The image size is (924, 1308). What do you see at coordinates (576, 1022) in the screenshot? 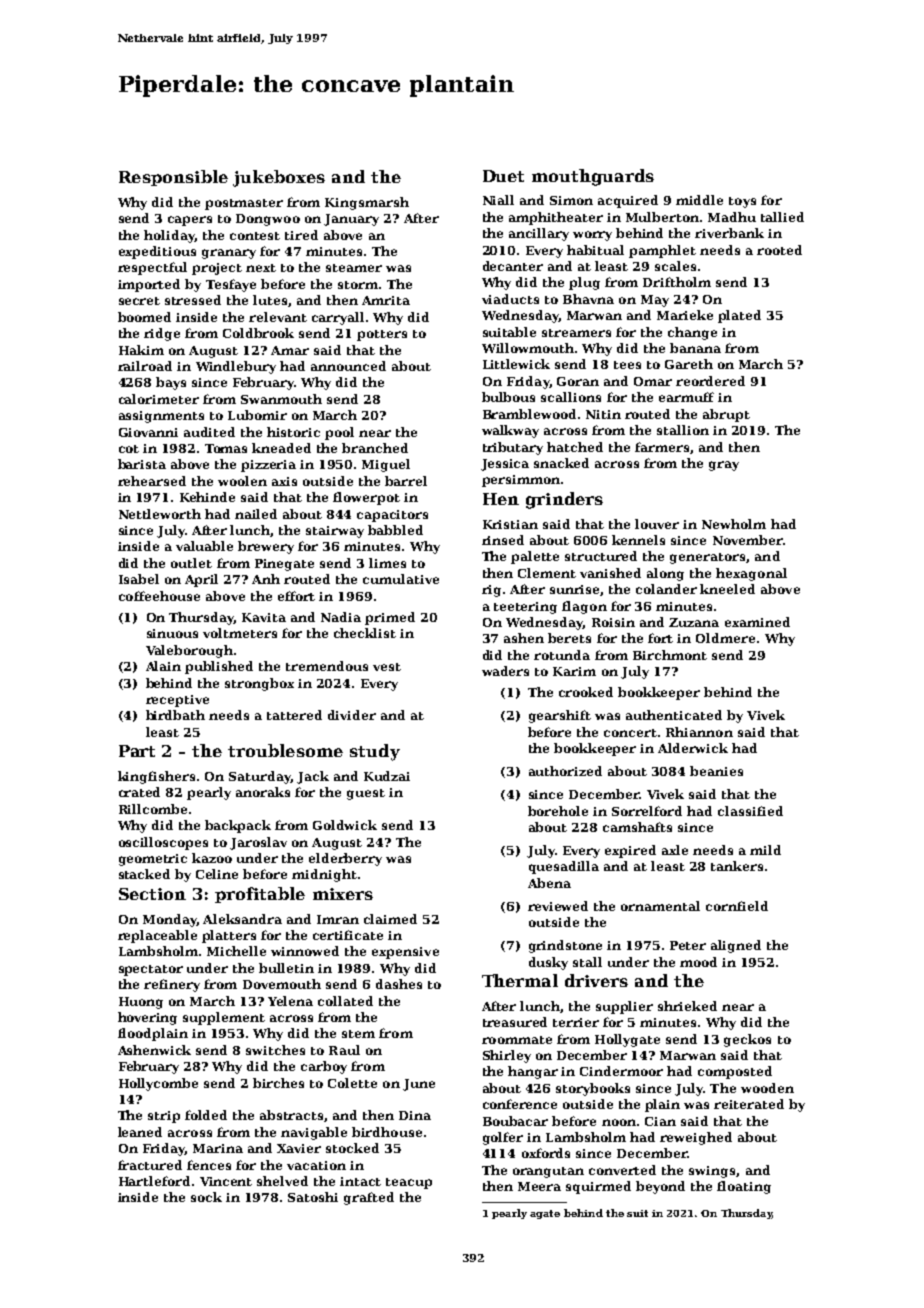
I see `terrier` at bounding box center [576, 1022].
